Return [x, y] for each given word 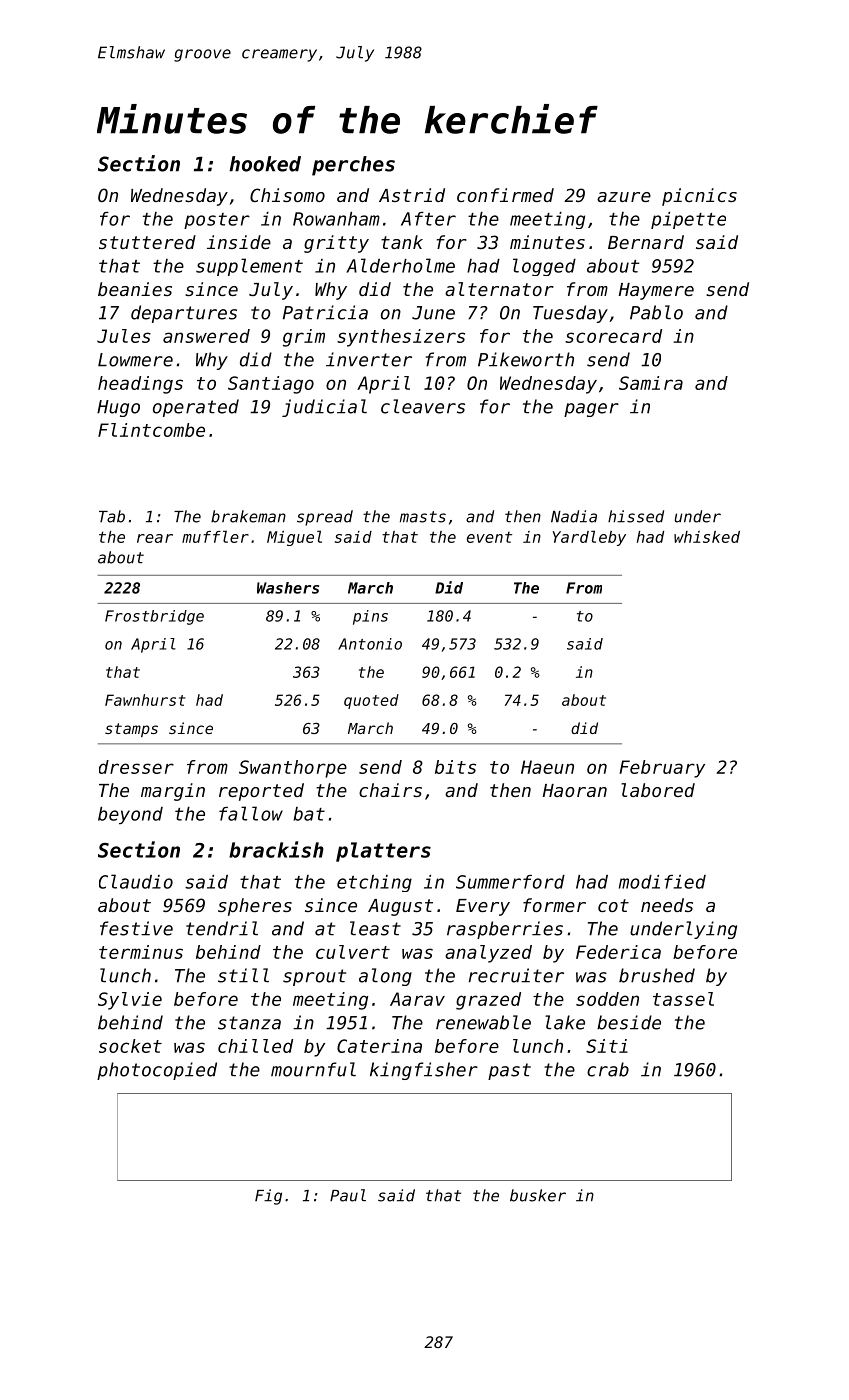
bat [309, 814]
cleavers [423, 406]
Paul [348, 1195]
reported [261, 792]
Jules [124, 336]
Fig [268, 1197]
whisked [707, 537]
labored [658, 790]
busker [538, 1195]
